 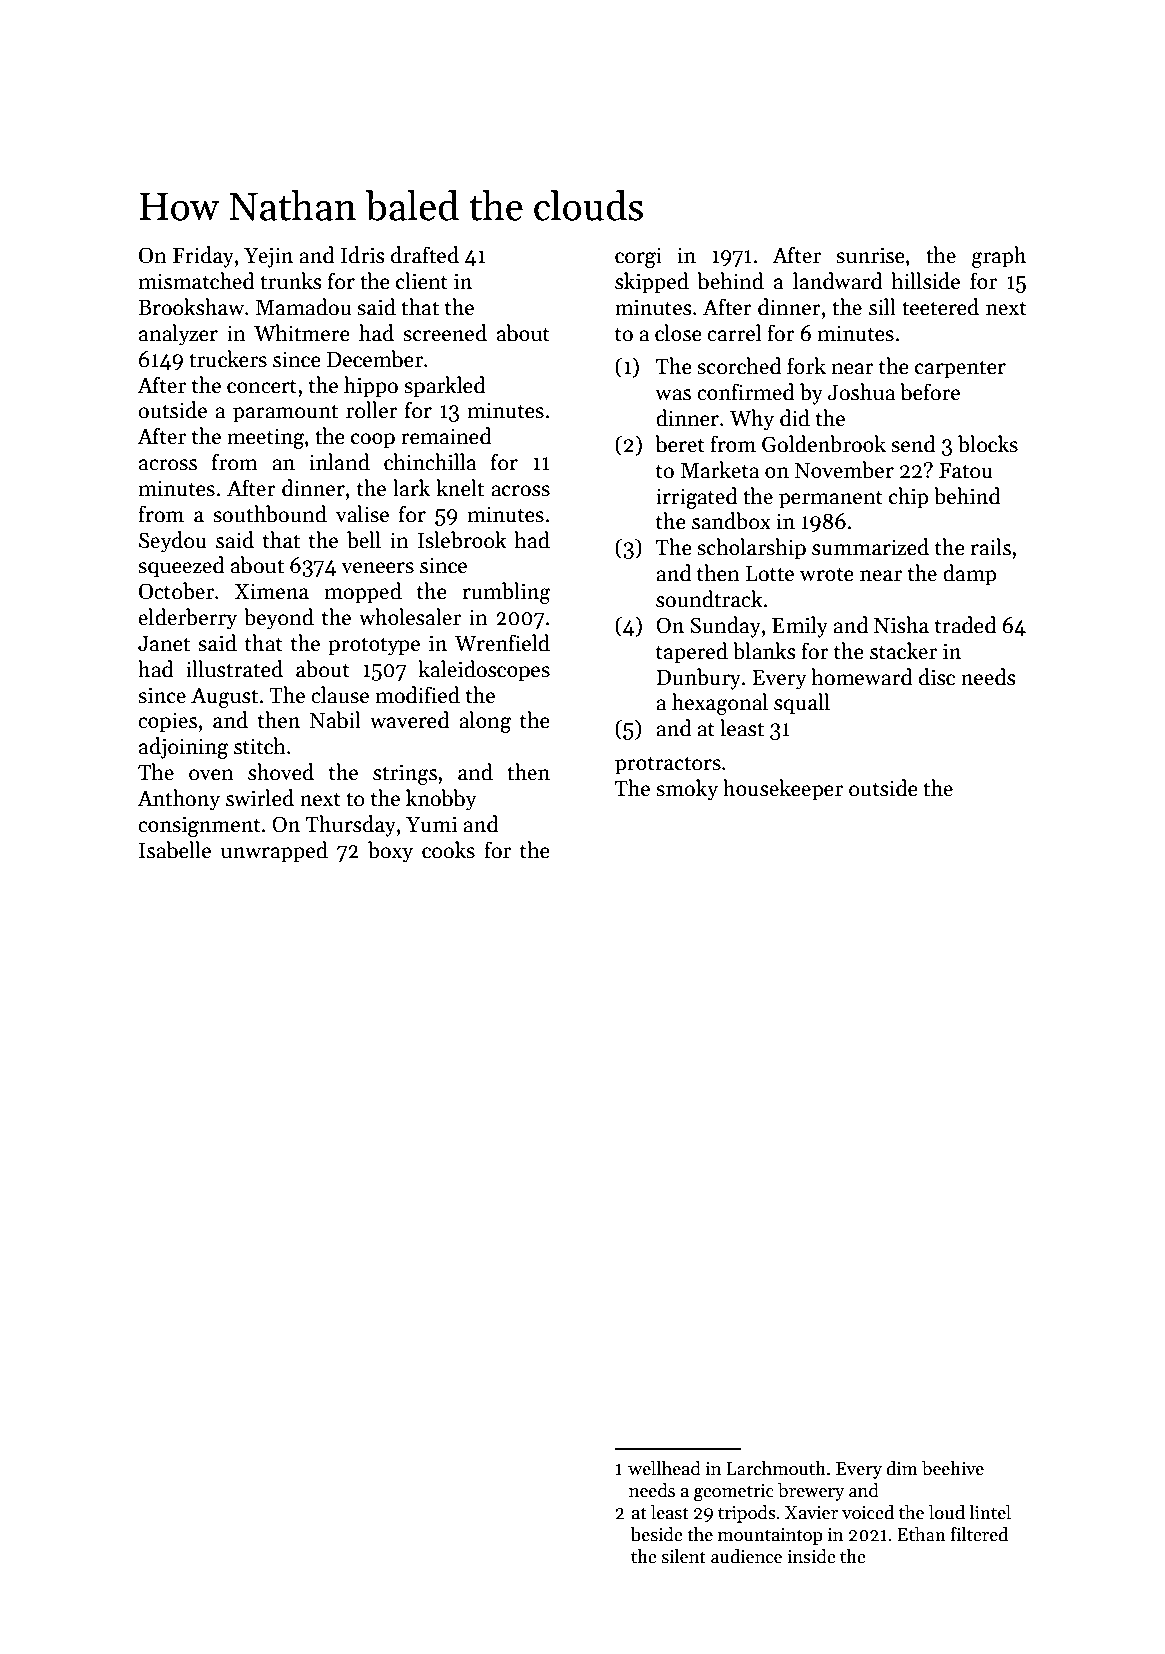 I want to click on send, so click(x=913, y=444).
